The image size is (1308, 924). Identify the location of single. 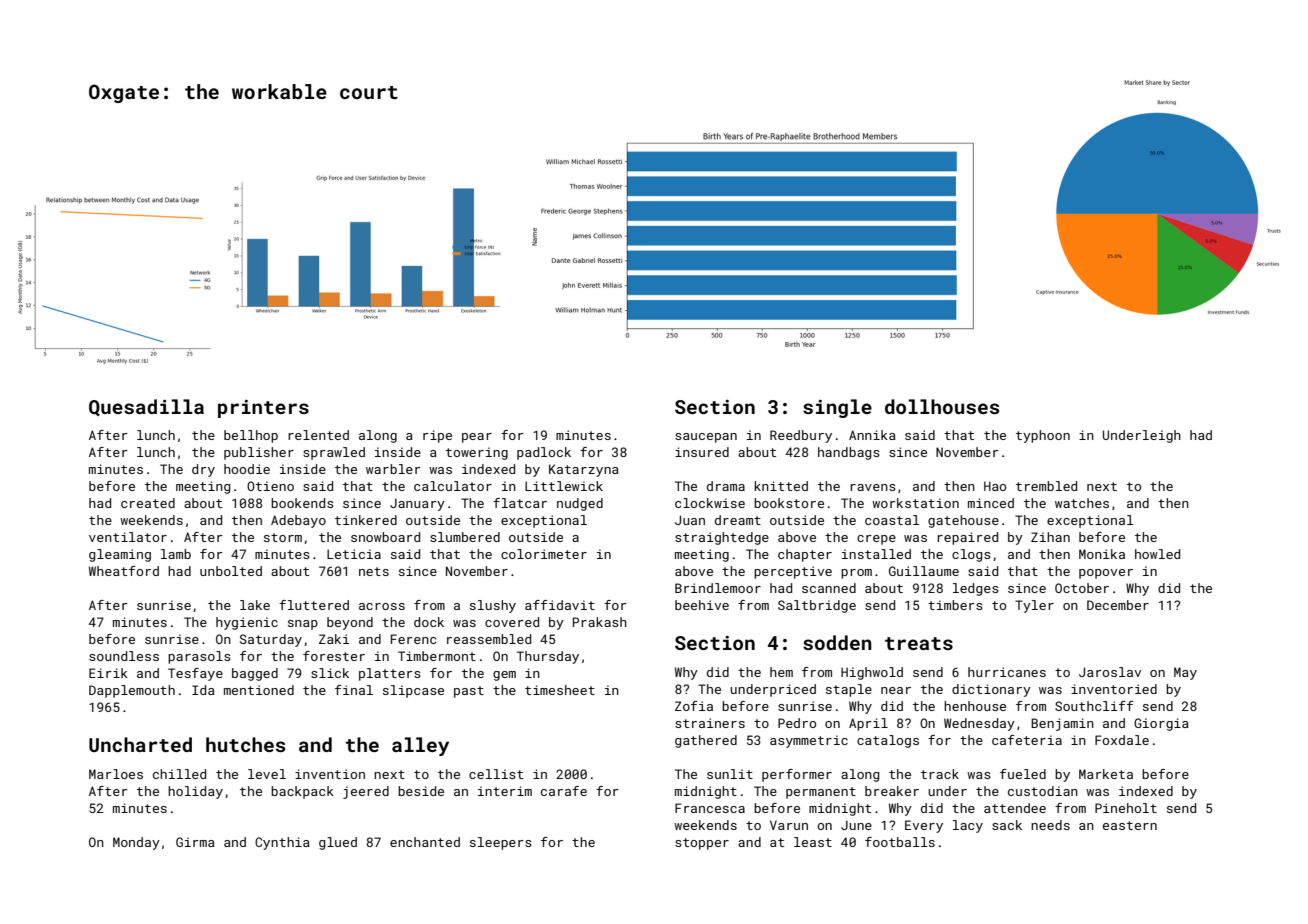
(837, 408).
